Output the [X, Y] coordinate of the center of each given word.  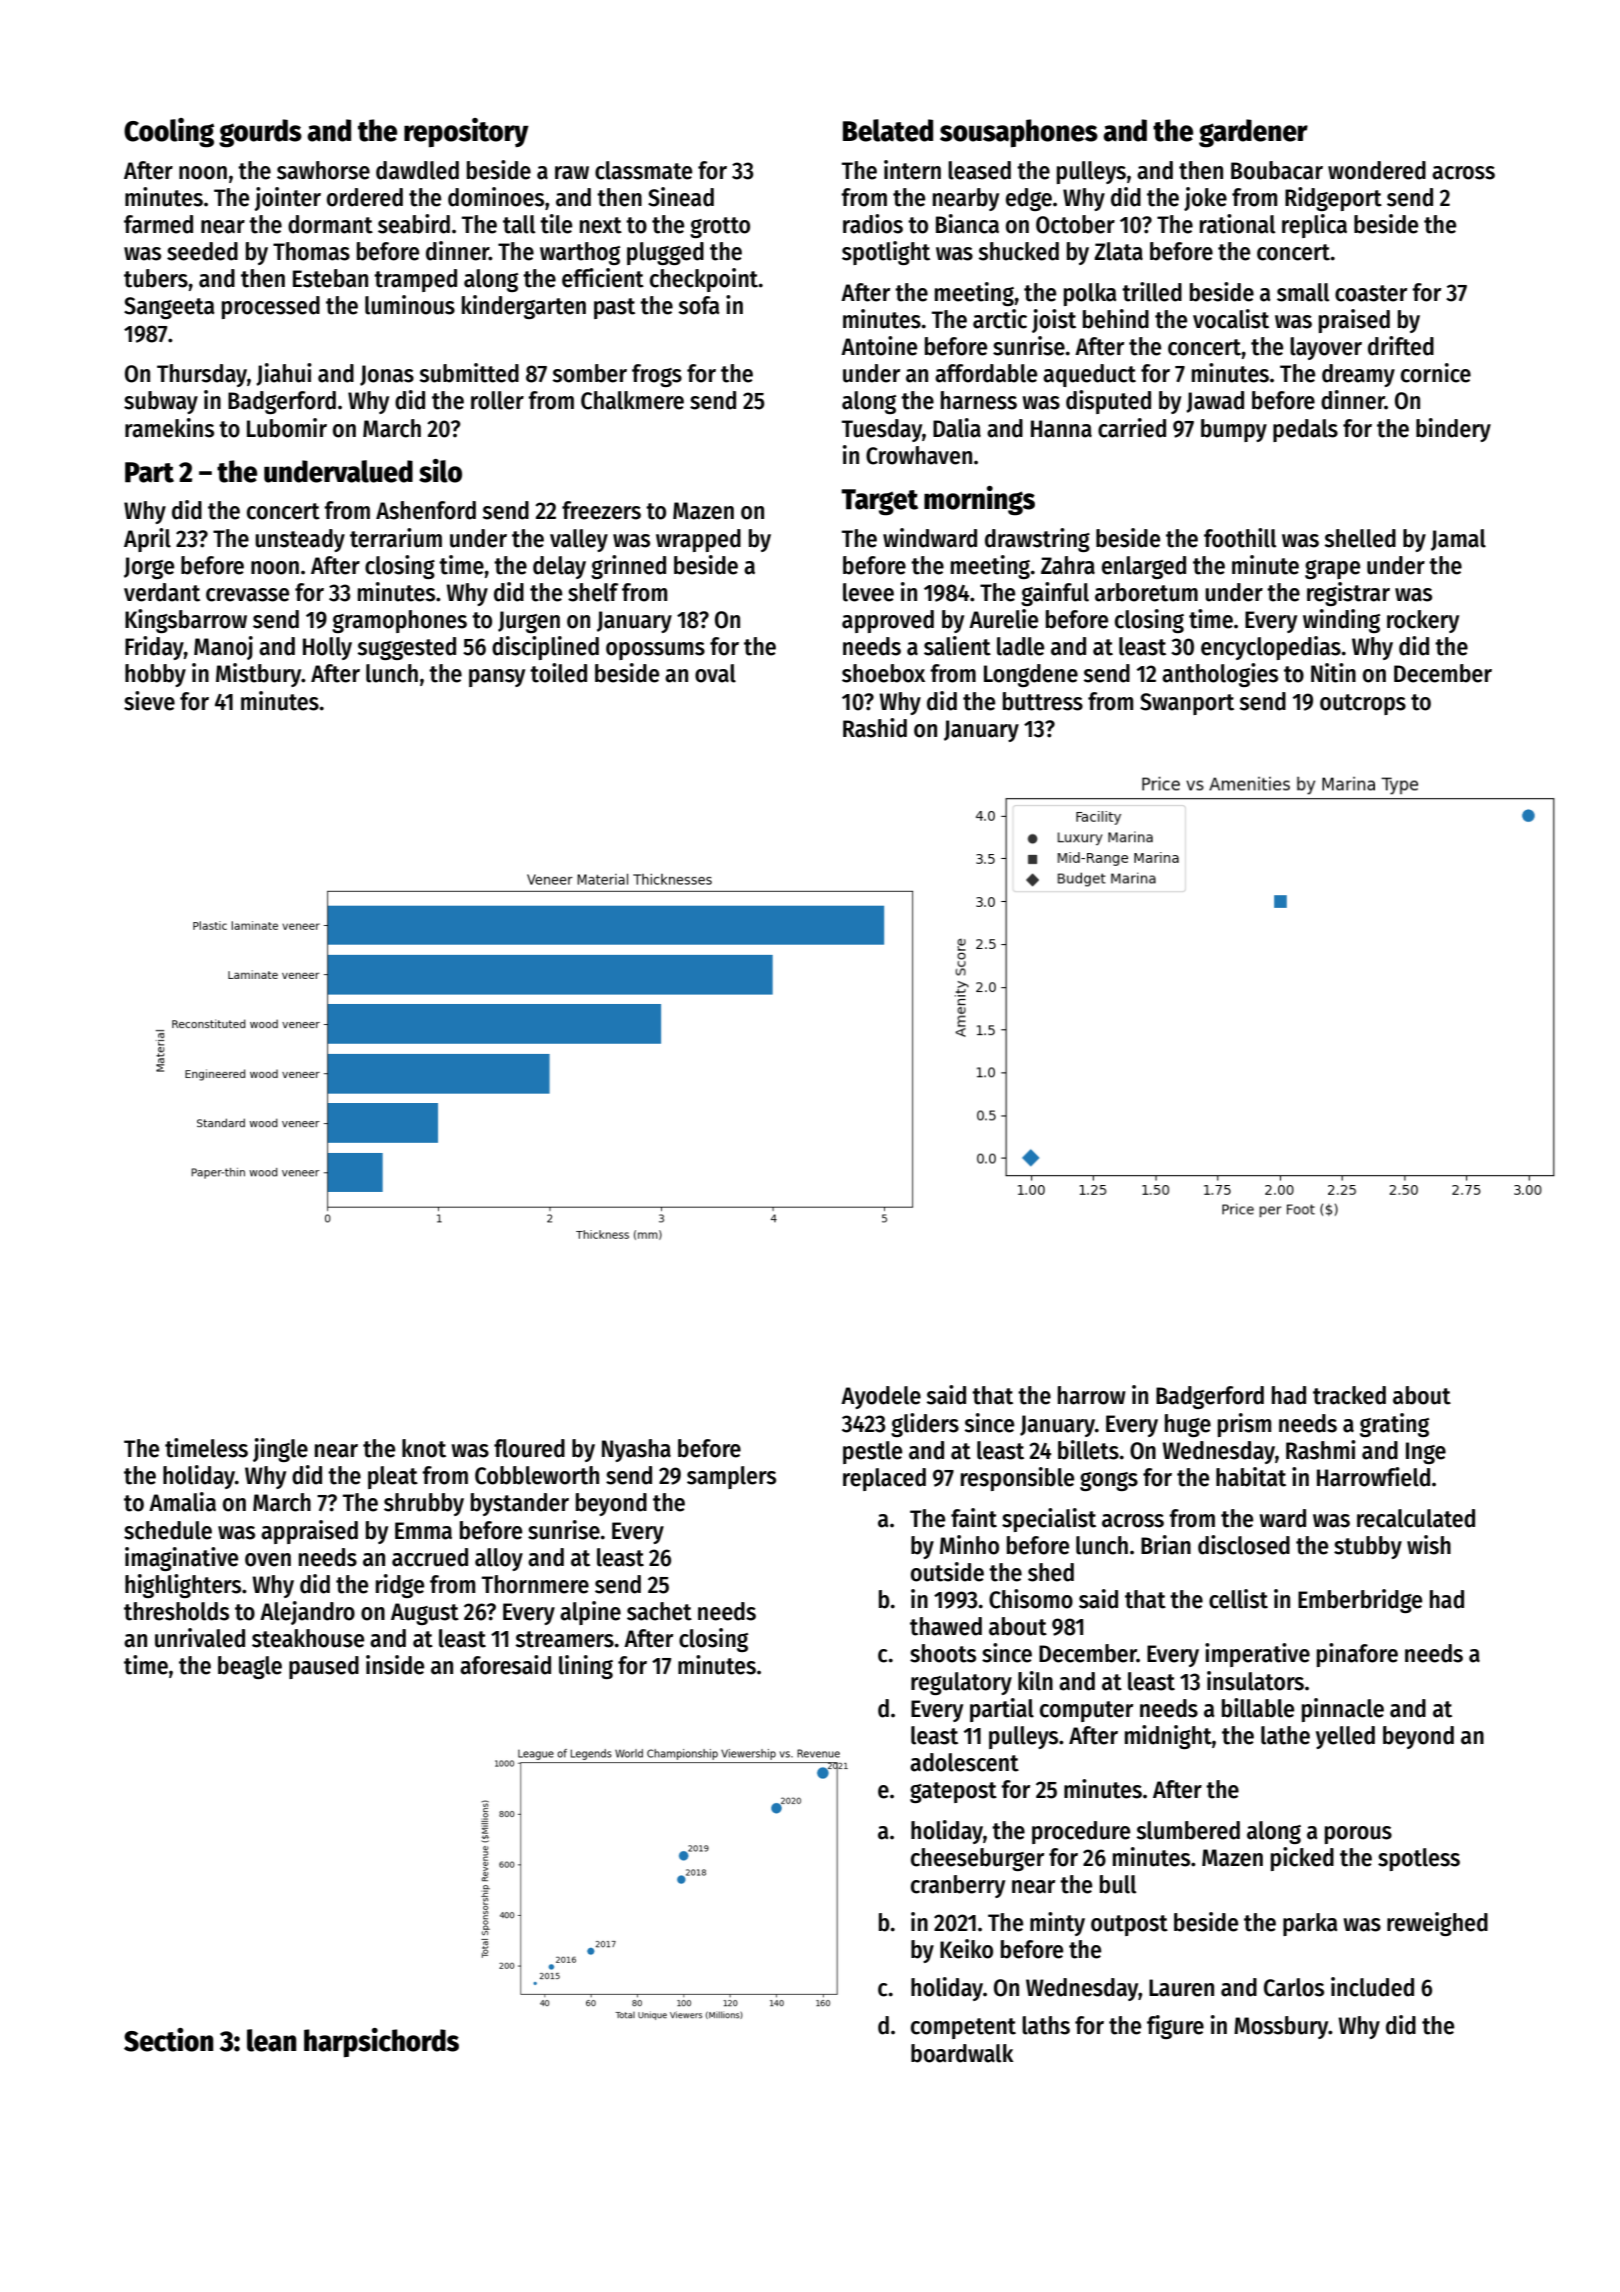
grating [1394, 1425]
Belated [888, 130]
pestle [872, 1452]
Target [879, 502]
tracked [1349, 1395]
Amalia [182, 1502]
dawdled [417, 170]
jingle [280, 1450]
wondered [1377, 170]
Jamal [1458, 540]
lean [271, 2040]
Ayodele [881, 1397]
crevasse [247, 595]
